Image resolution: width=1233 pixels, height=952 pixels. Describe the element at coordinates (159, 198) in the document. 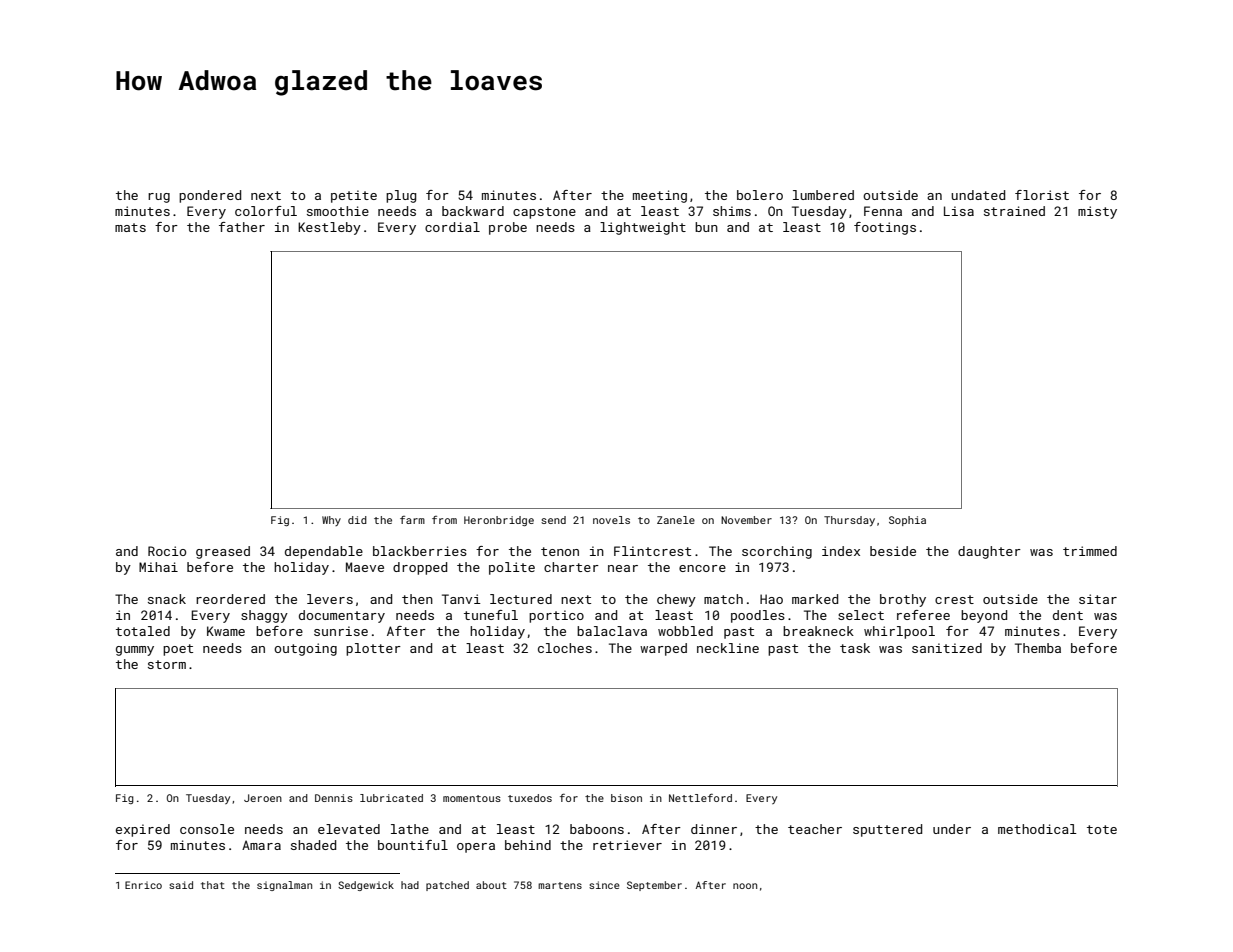

I see `rug` at that location.
